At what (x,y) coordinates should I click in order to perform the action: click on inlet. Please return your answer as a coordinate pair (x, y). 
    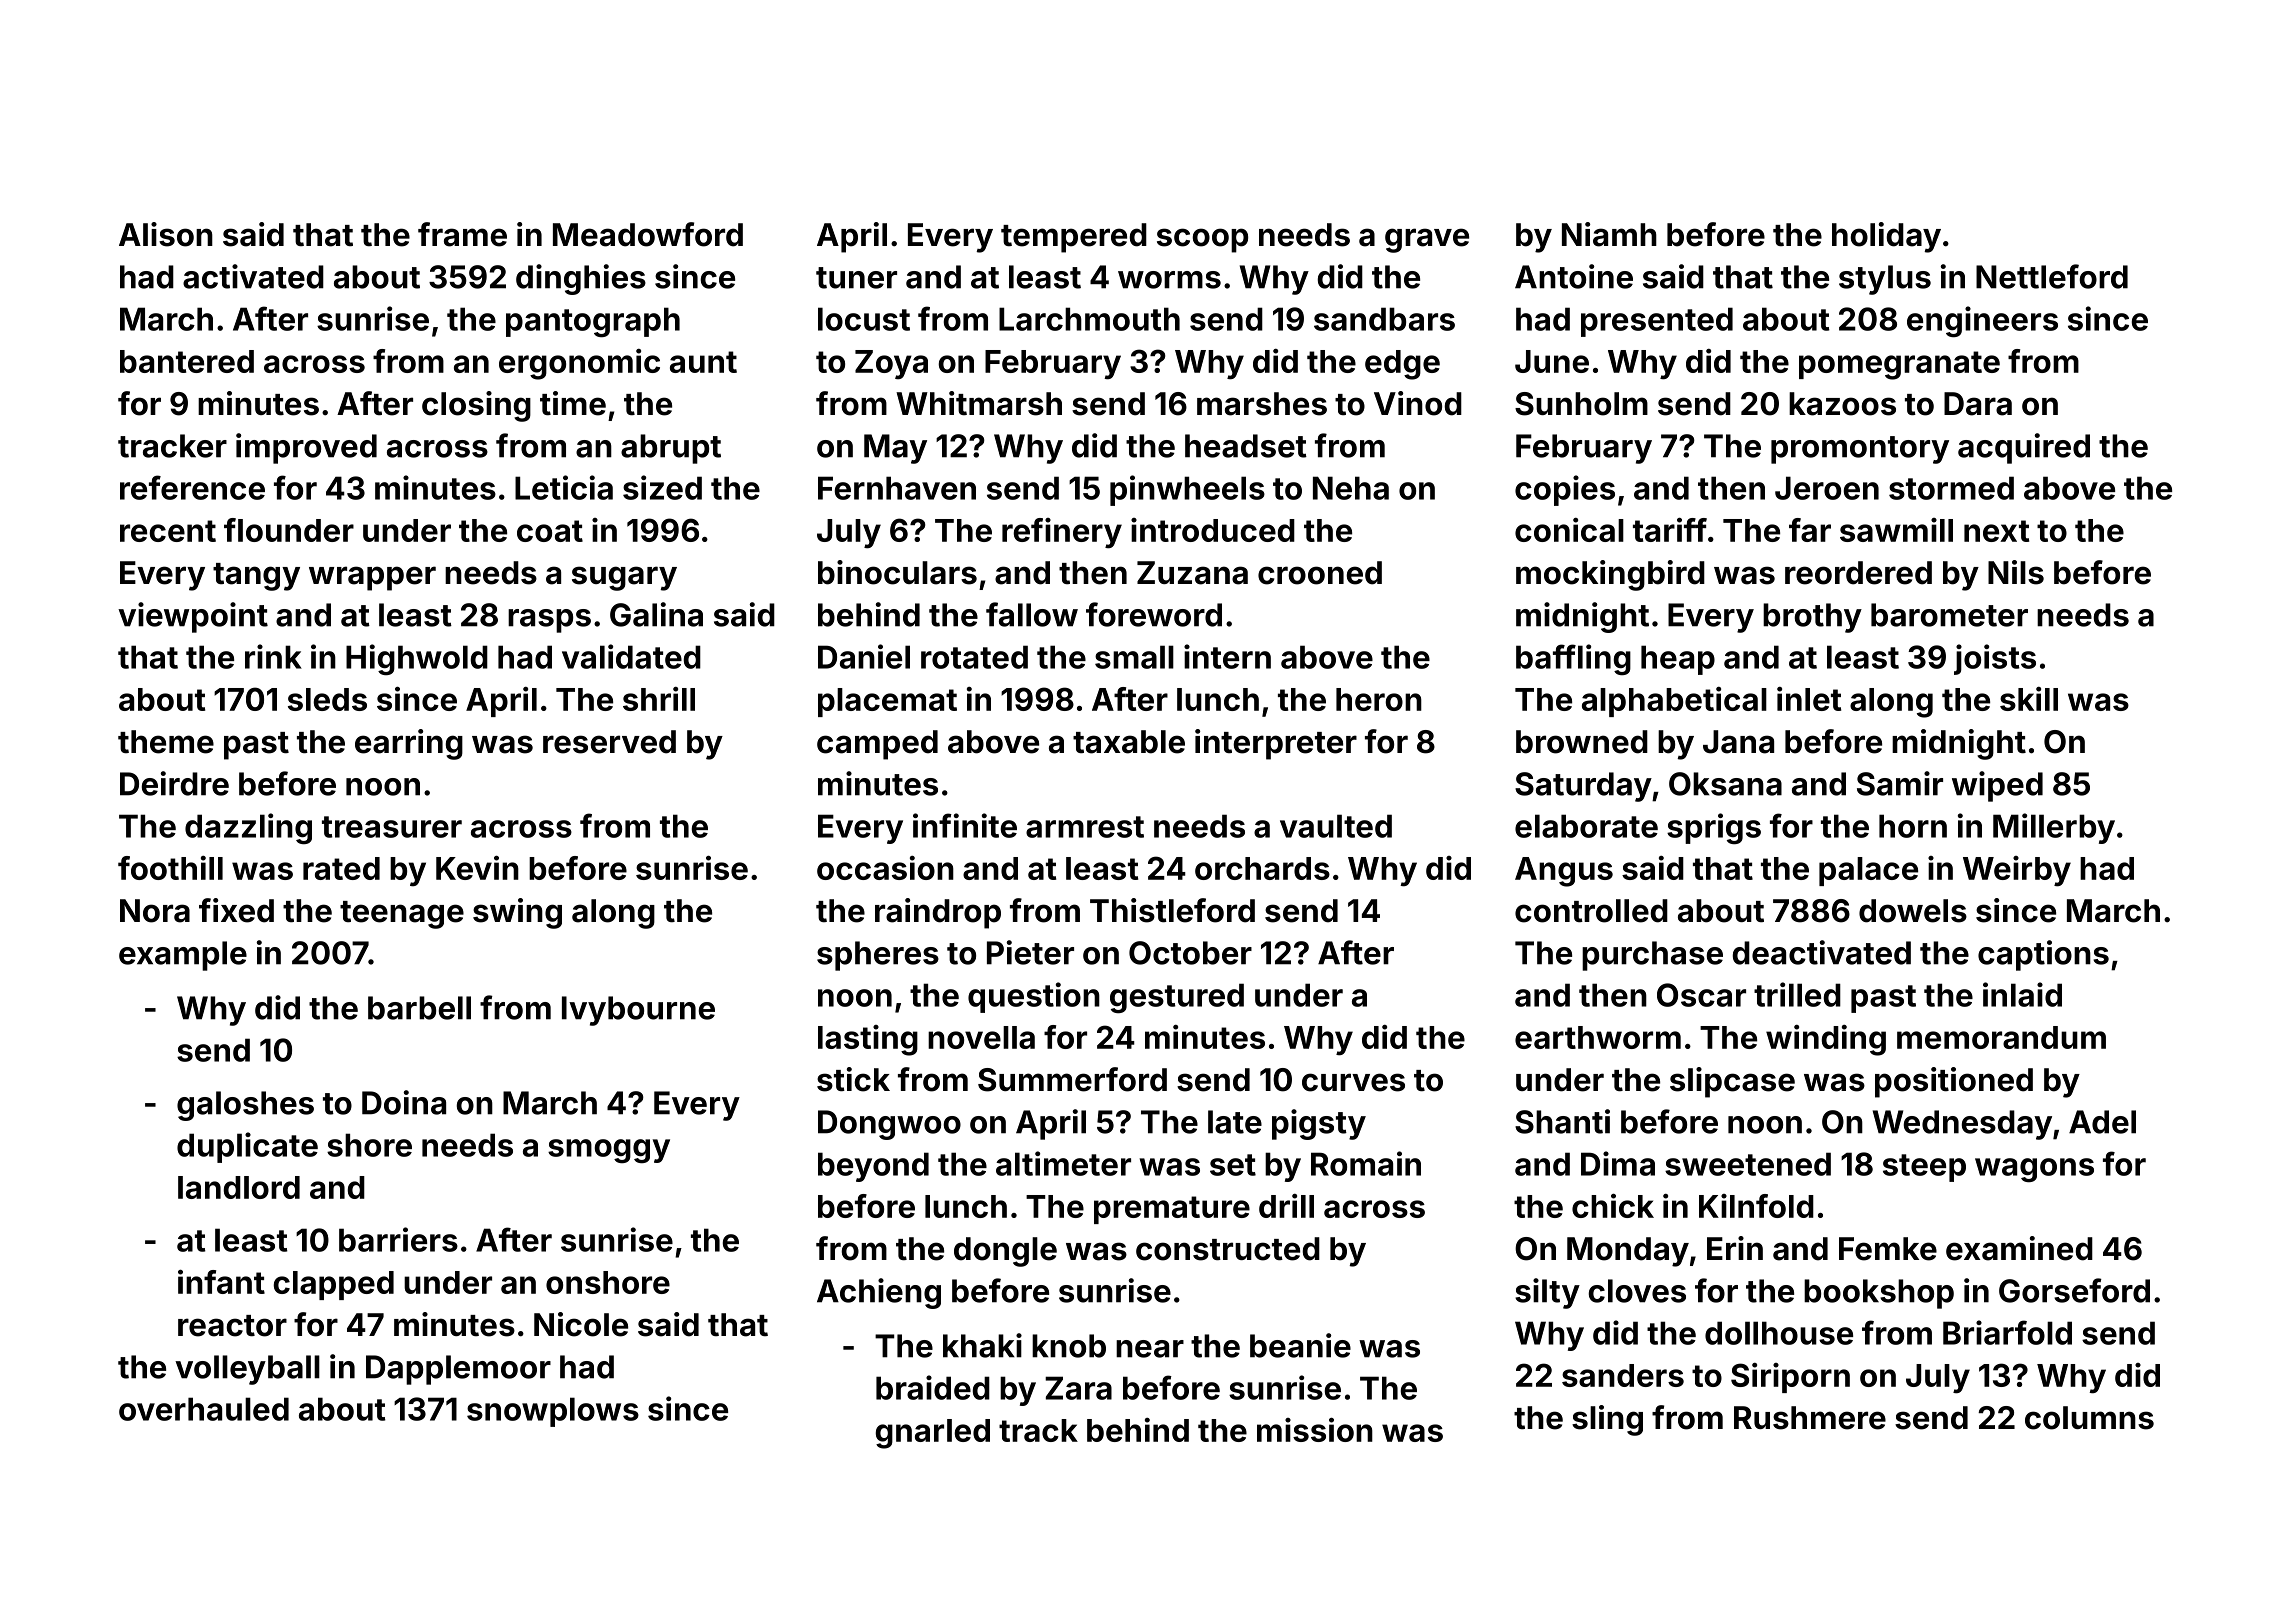
    Looking at the image, I should click on (1809, 699).
